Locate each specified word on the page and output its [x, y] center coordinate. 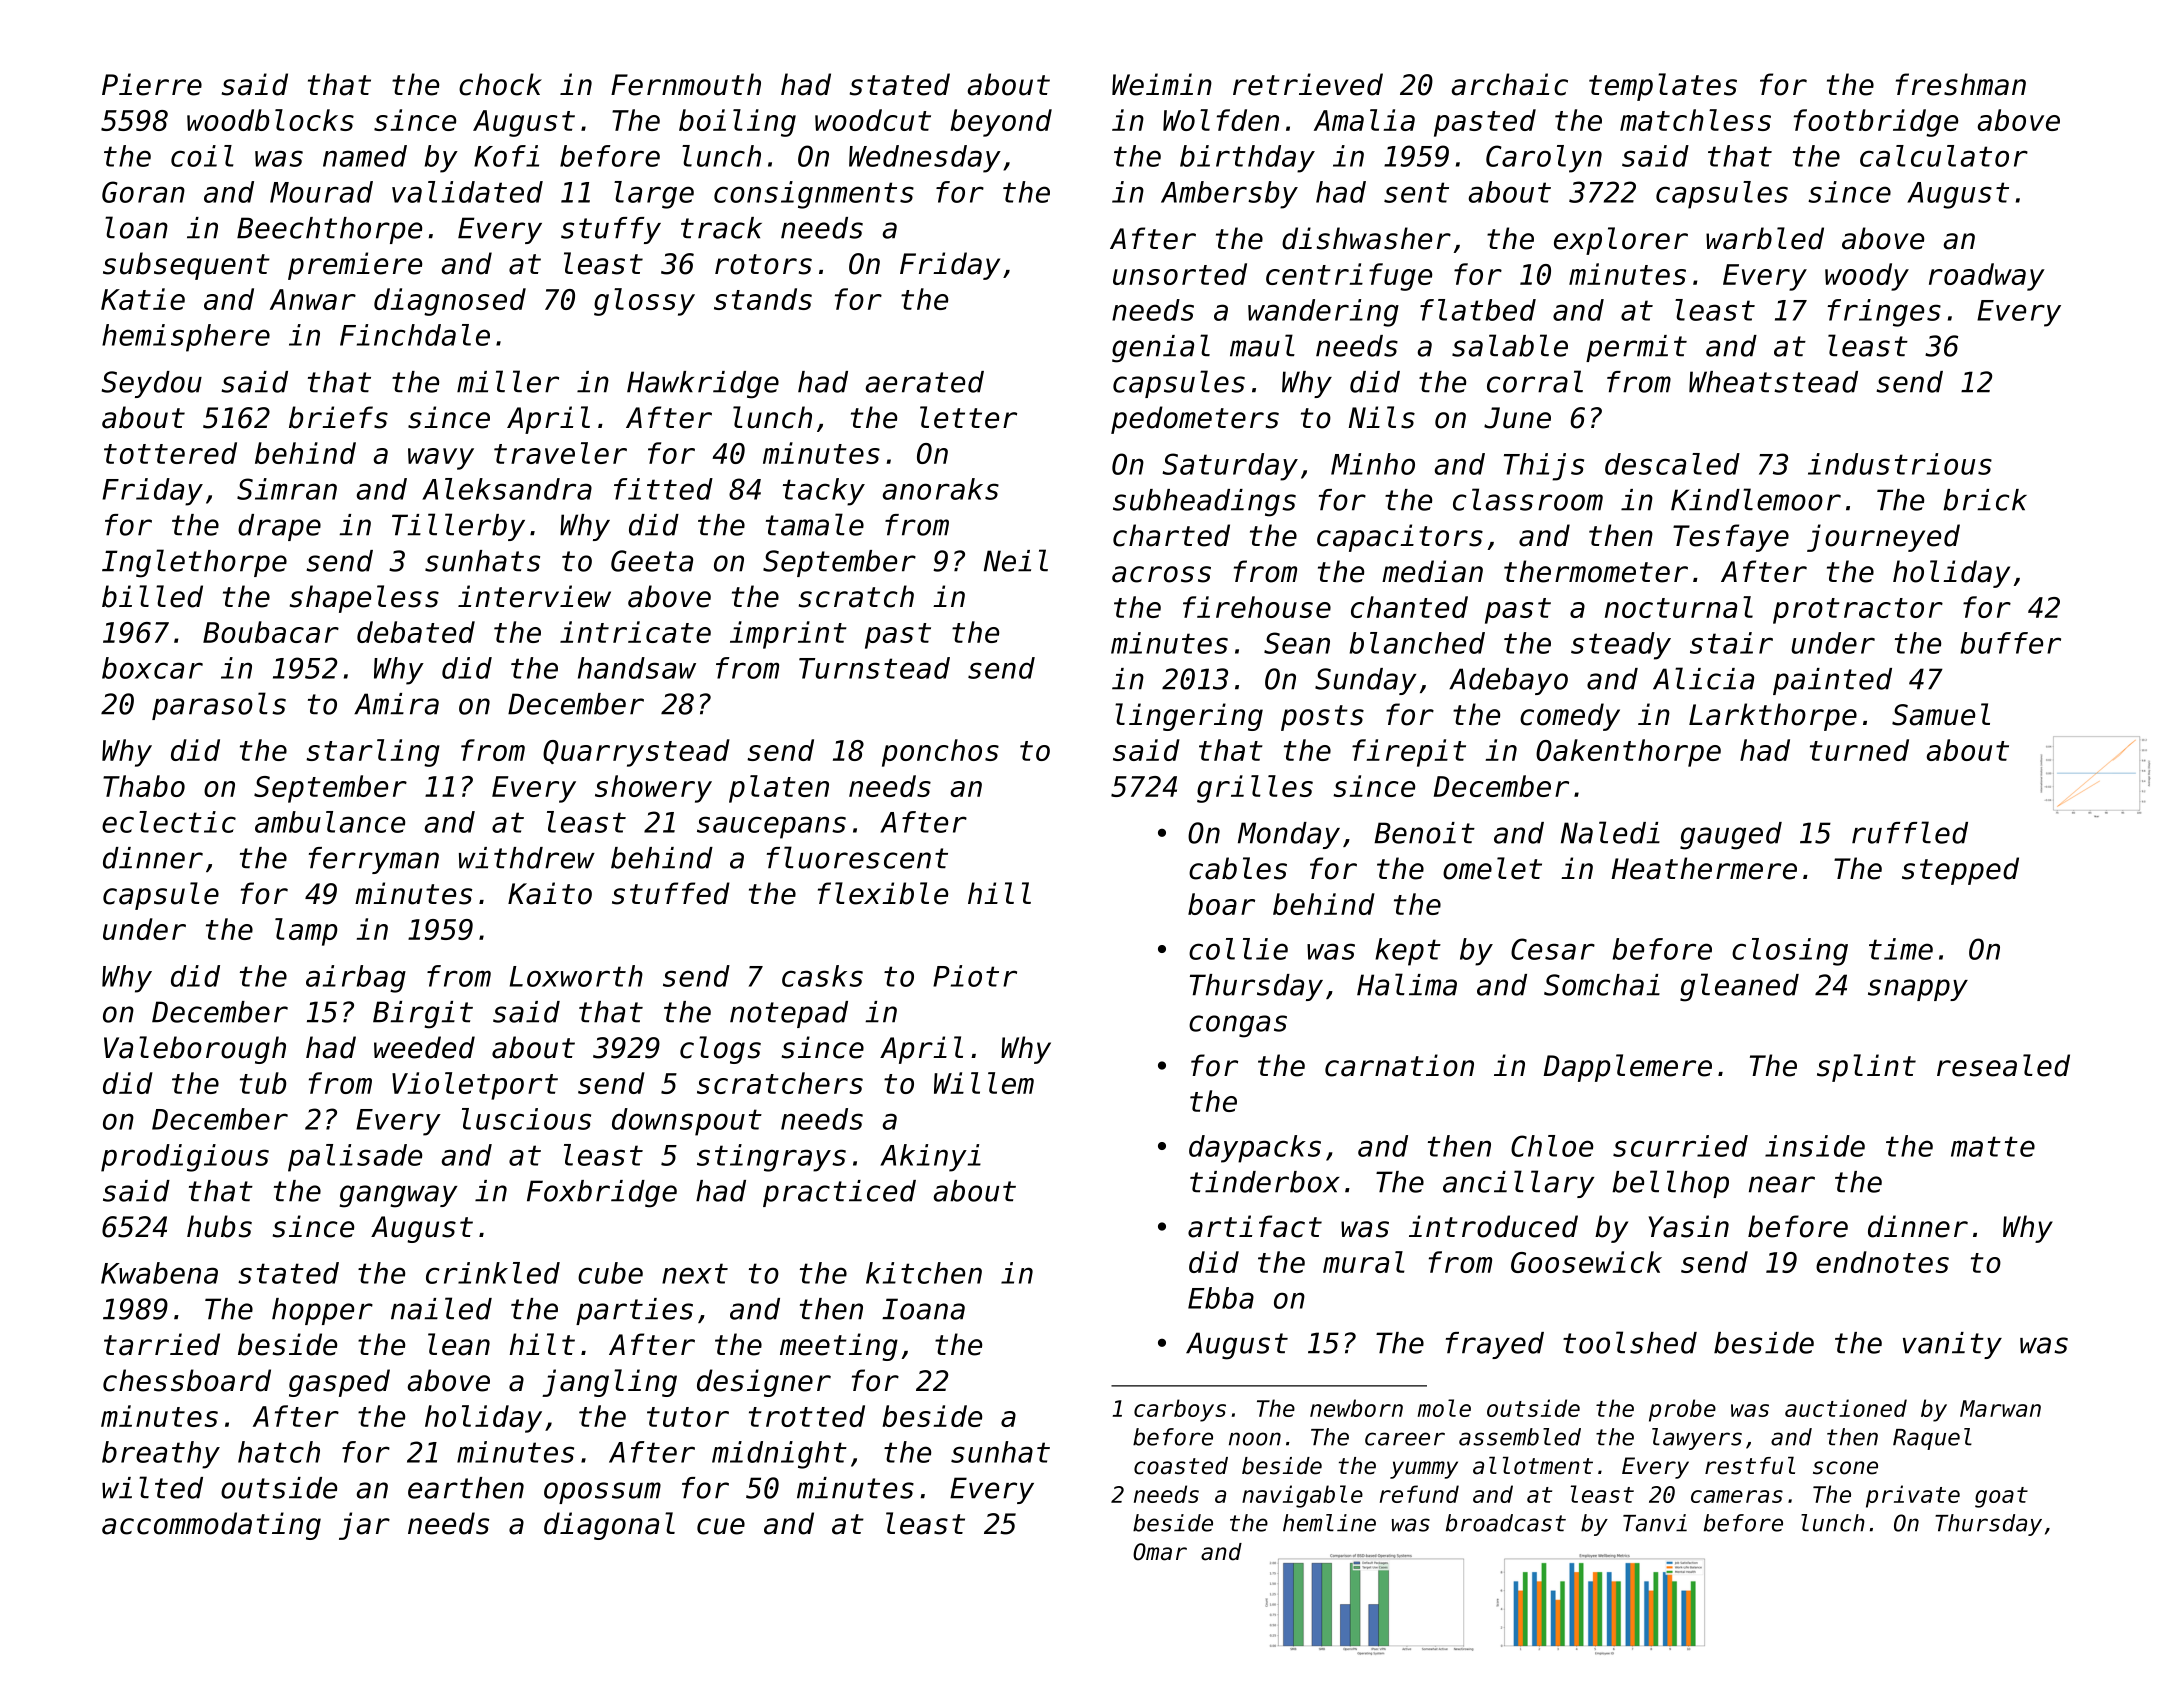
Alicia [1703, 678]
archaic [1510, 84]
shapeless [364, 599]
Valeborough [195, 1050]
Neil [1016, 560]
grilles [1255, 789]
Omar [1160, 1552]
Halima [1407, 984]
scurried [1680, 1146]
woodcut [873, 120]
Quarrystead [636, 753]
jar [364, 1526]
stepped [1960, 871]
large [654, 195]
